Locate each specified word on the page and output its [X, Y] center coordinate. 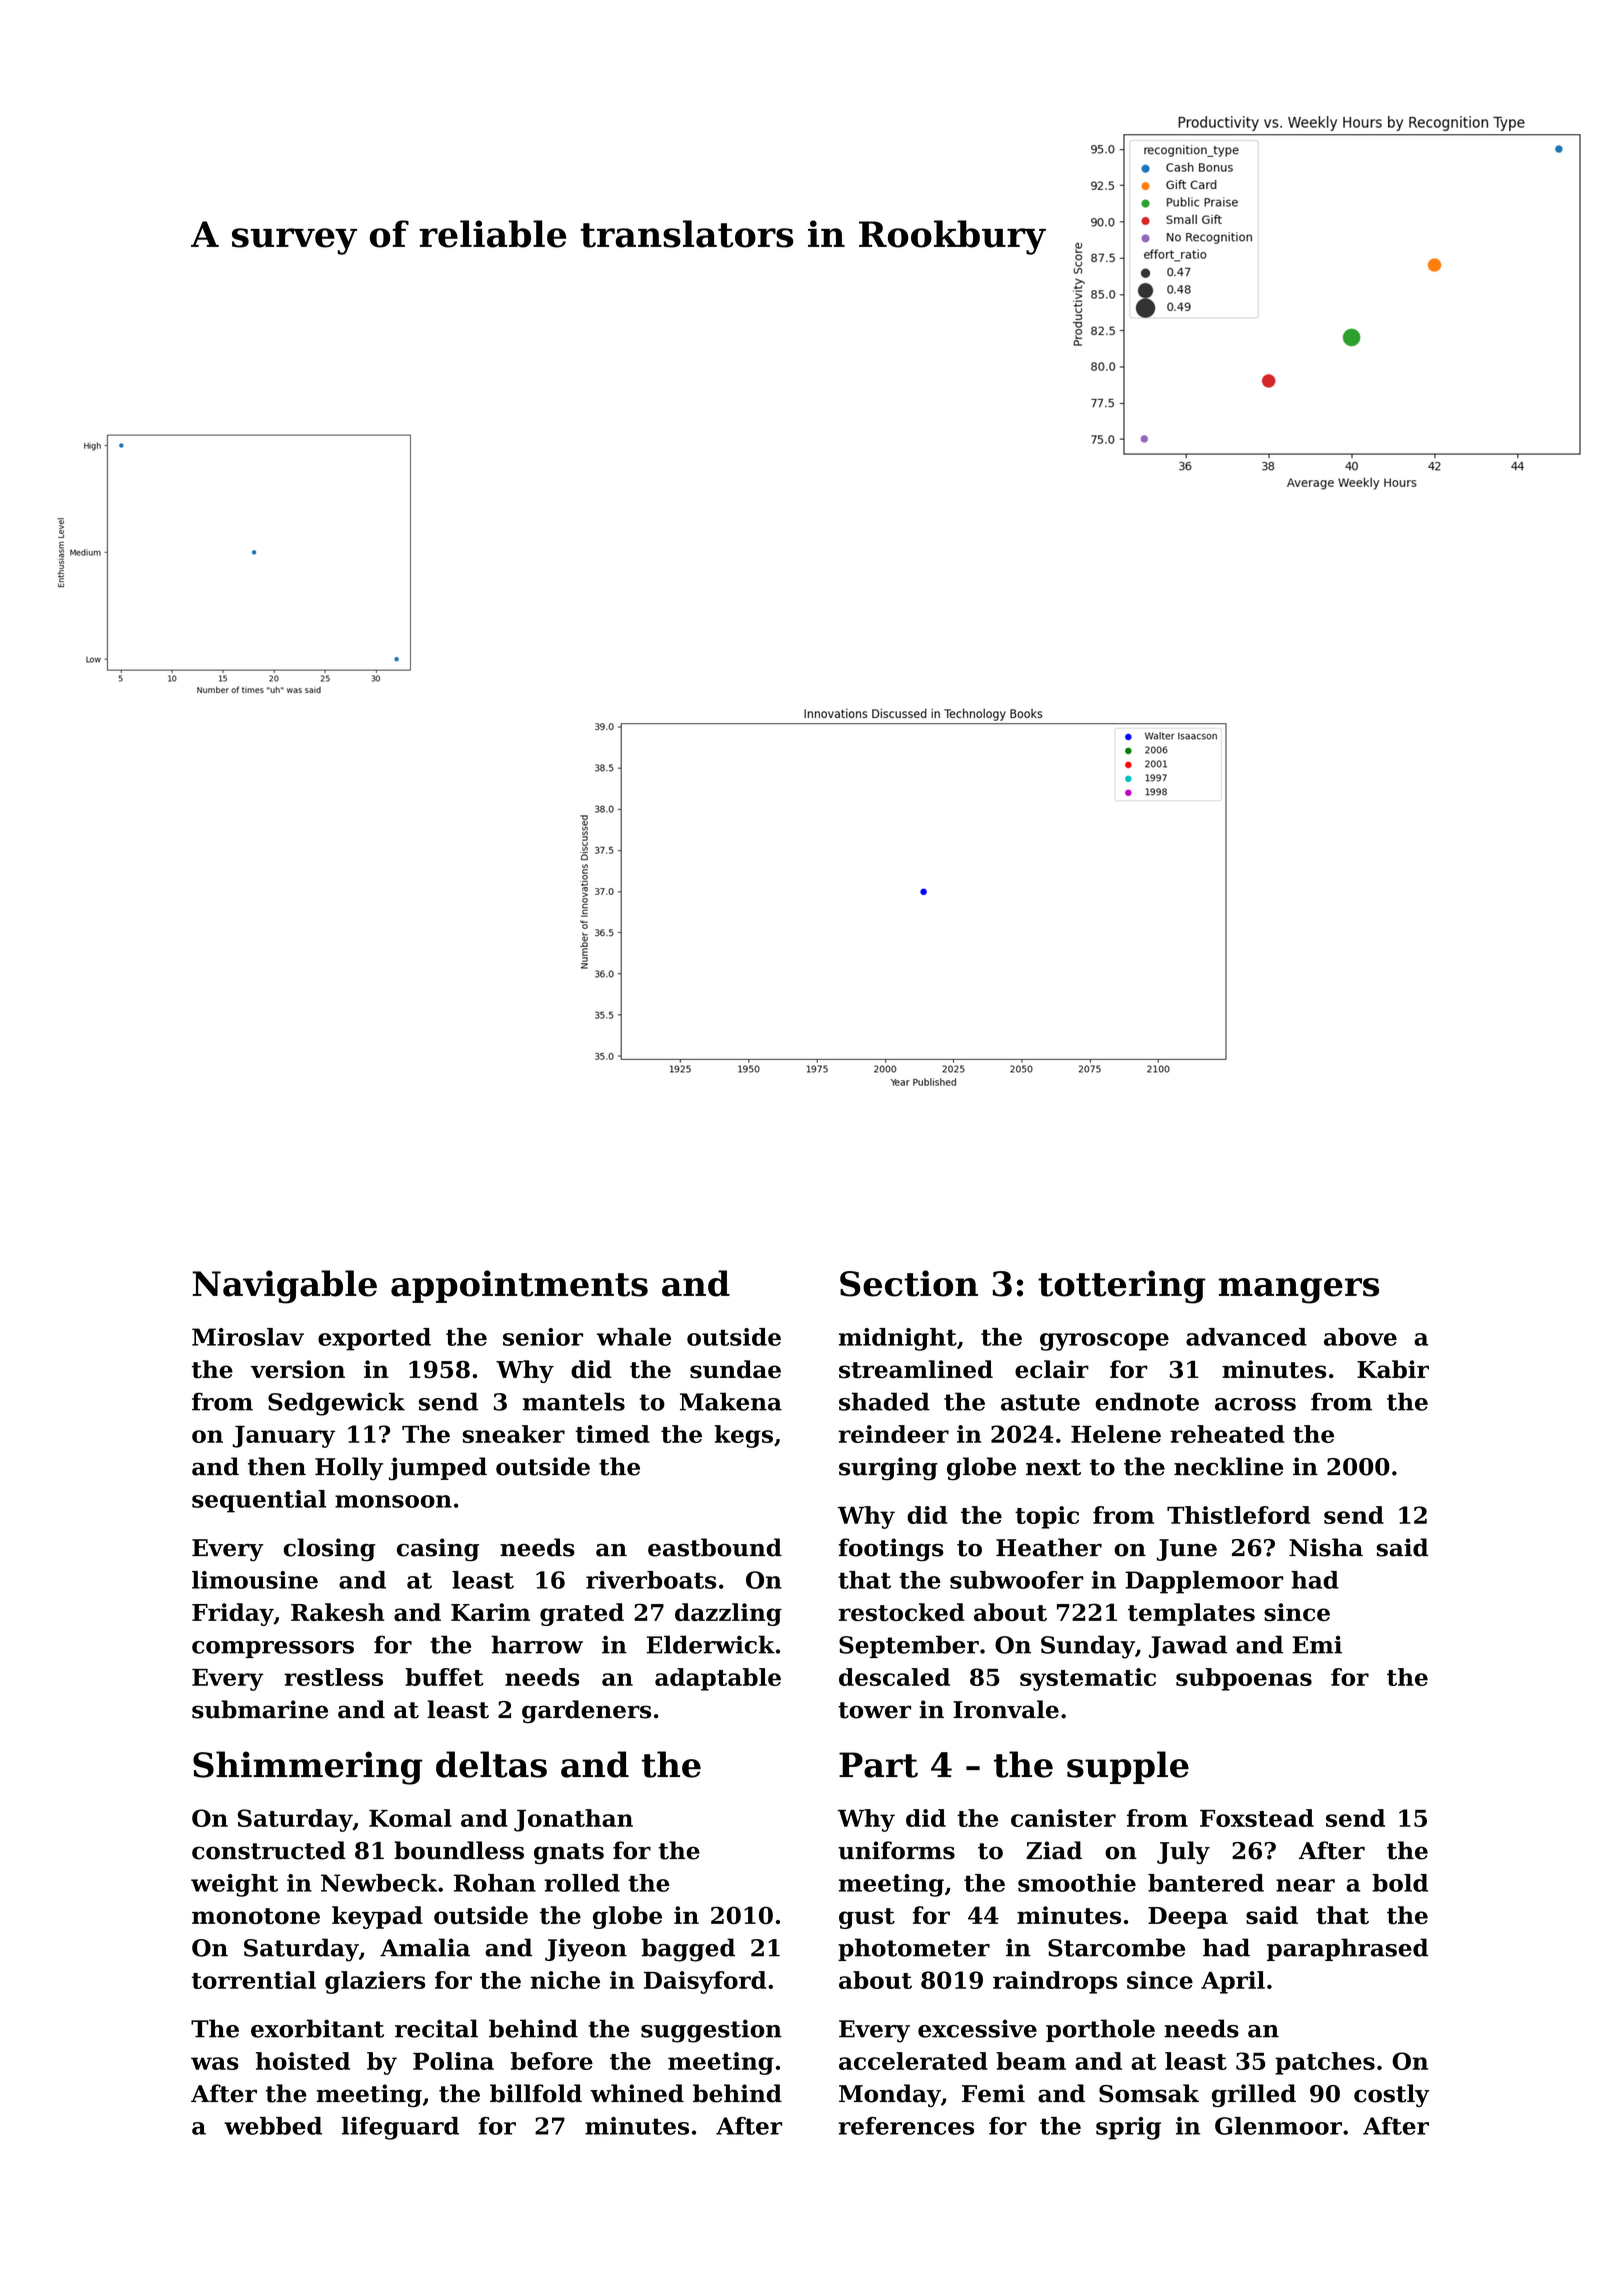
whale [634, 1337]
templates [1191, 1614]
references [906, 2126]
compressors [273, 1649]
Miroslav [248, 1337]
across [1255, 1404]
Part [878, 1765]
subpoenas [1244, 1679]
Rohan [495, 1883]
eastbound [715, 1547]
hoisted [303, 2061]
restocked [901, 1612]
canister [1063, 1818]
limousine [255, 1580]
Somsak [1149, 2093]
